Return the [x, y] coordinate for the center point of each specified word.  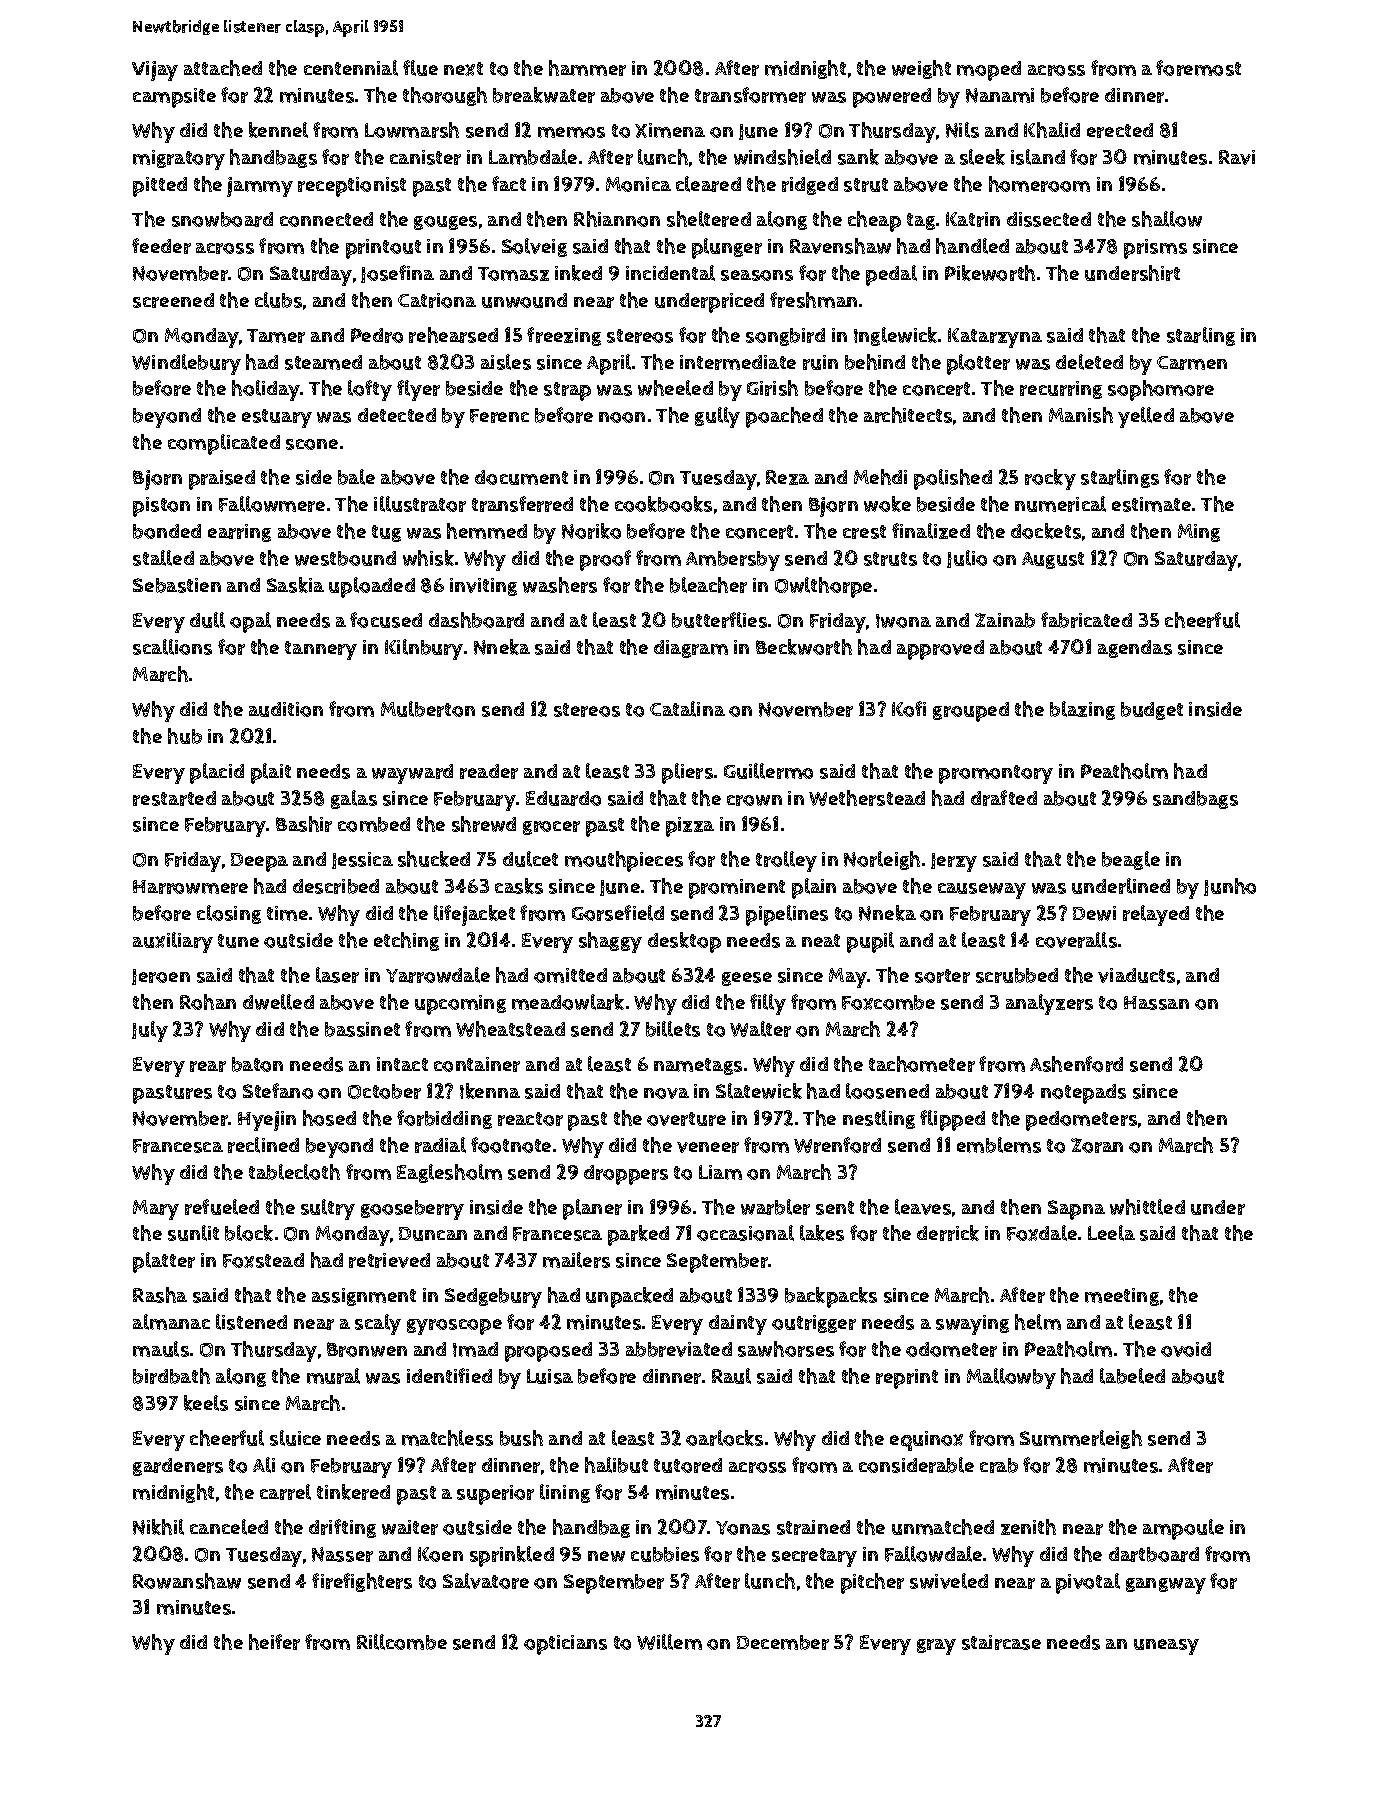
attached [223, 68]
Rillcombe [402, 1642]
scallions [172, 647]
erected [1120, 130]
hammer [587, 68]
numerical [1060, 504]
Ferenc [499, 416]
